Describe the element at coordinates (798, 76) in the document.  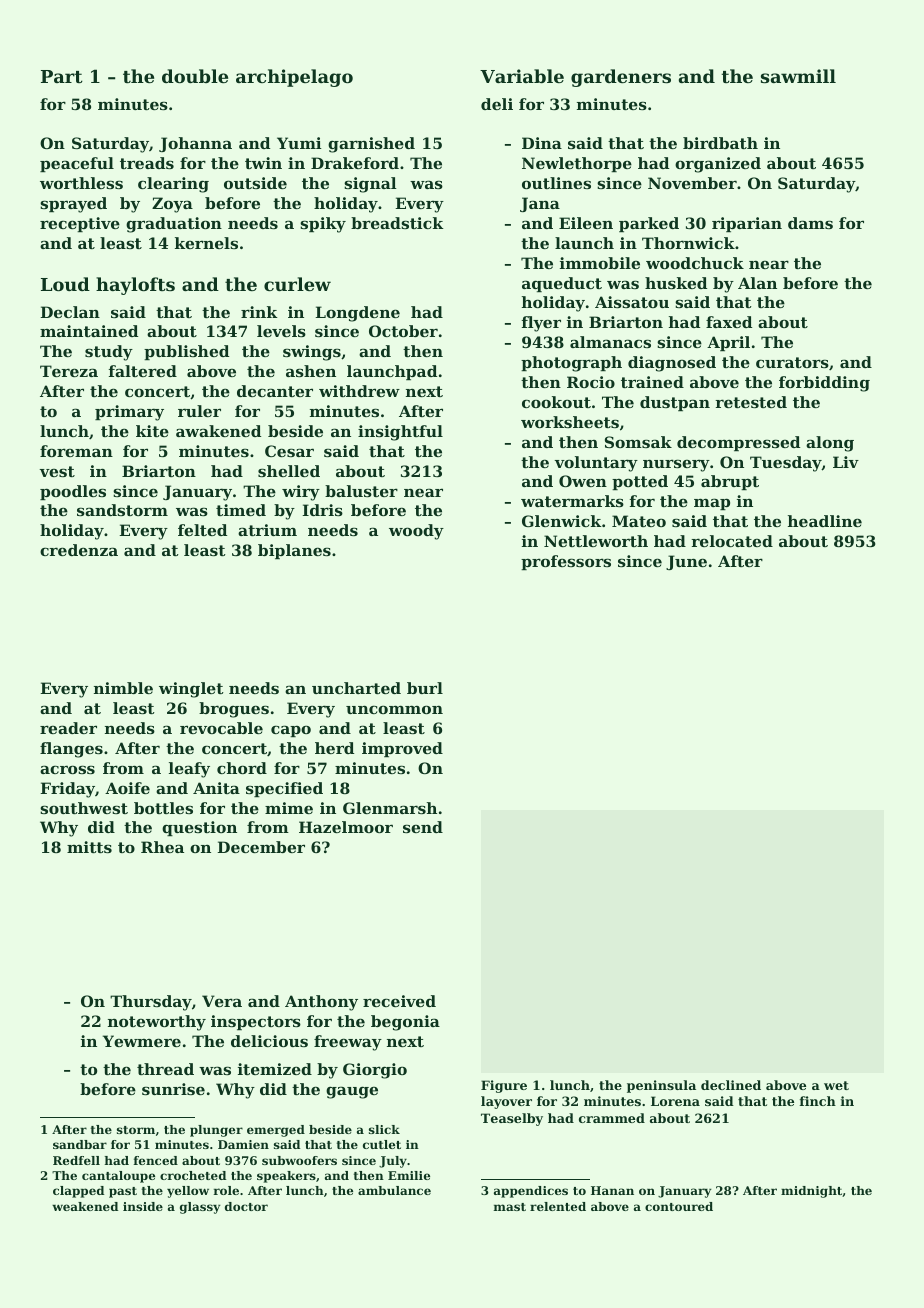
I see `sawmill` at that location.
